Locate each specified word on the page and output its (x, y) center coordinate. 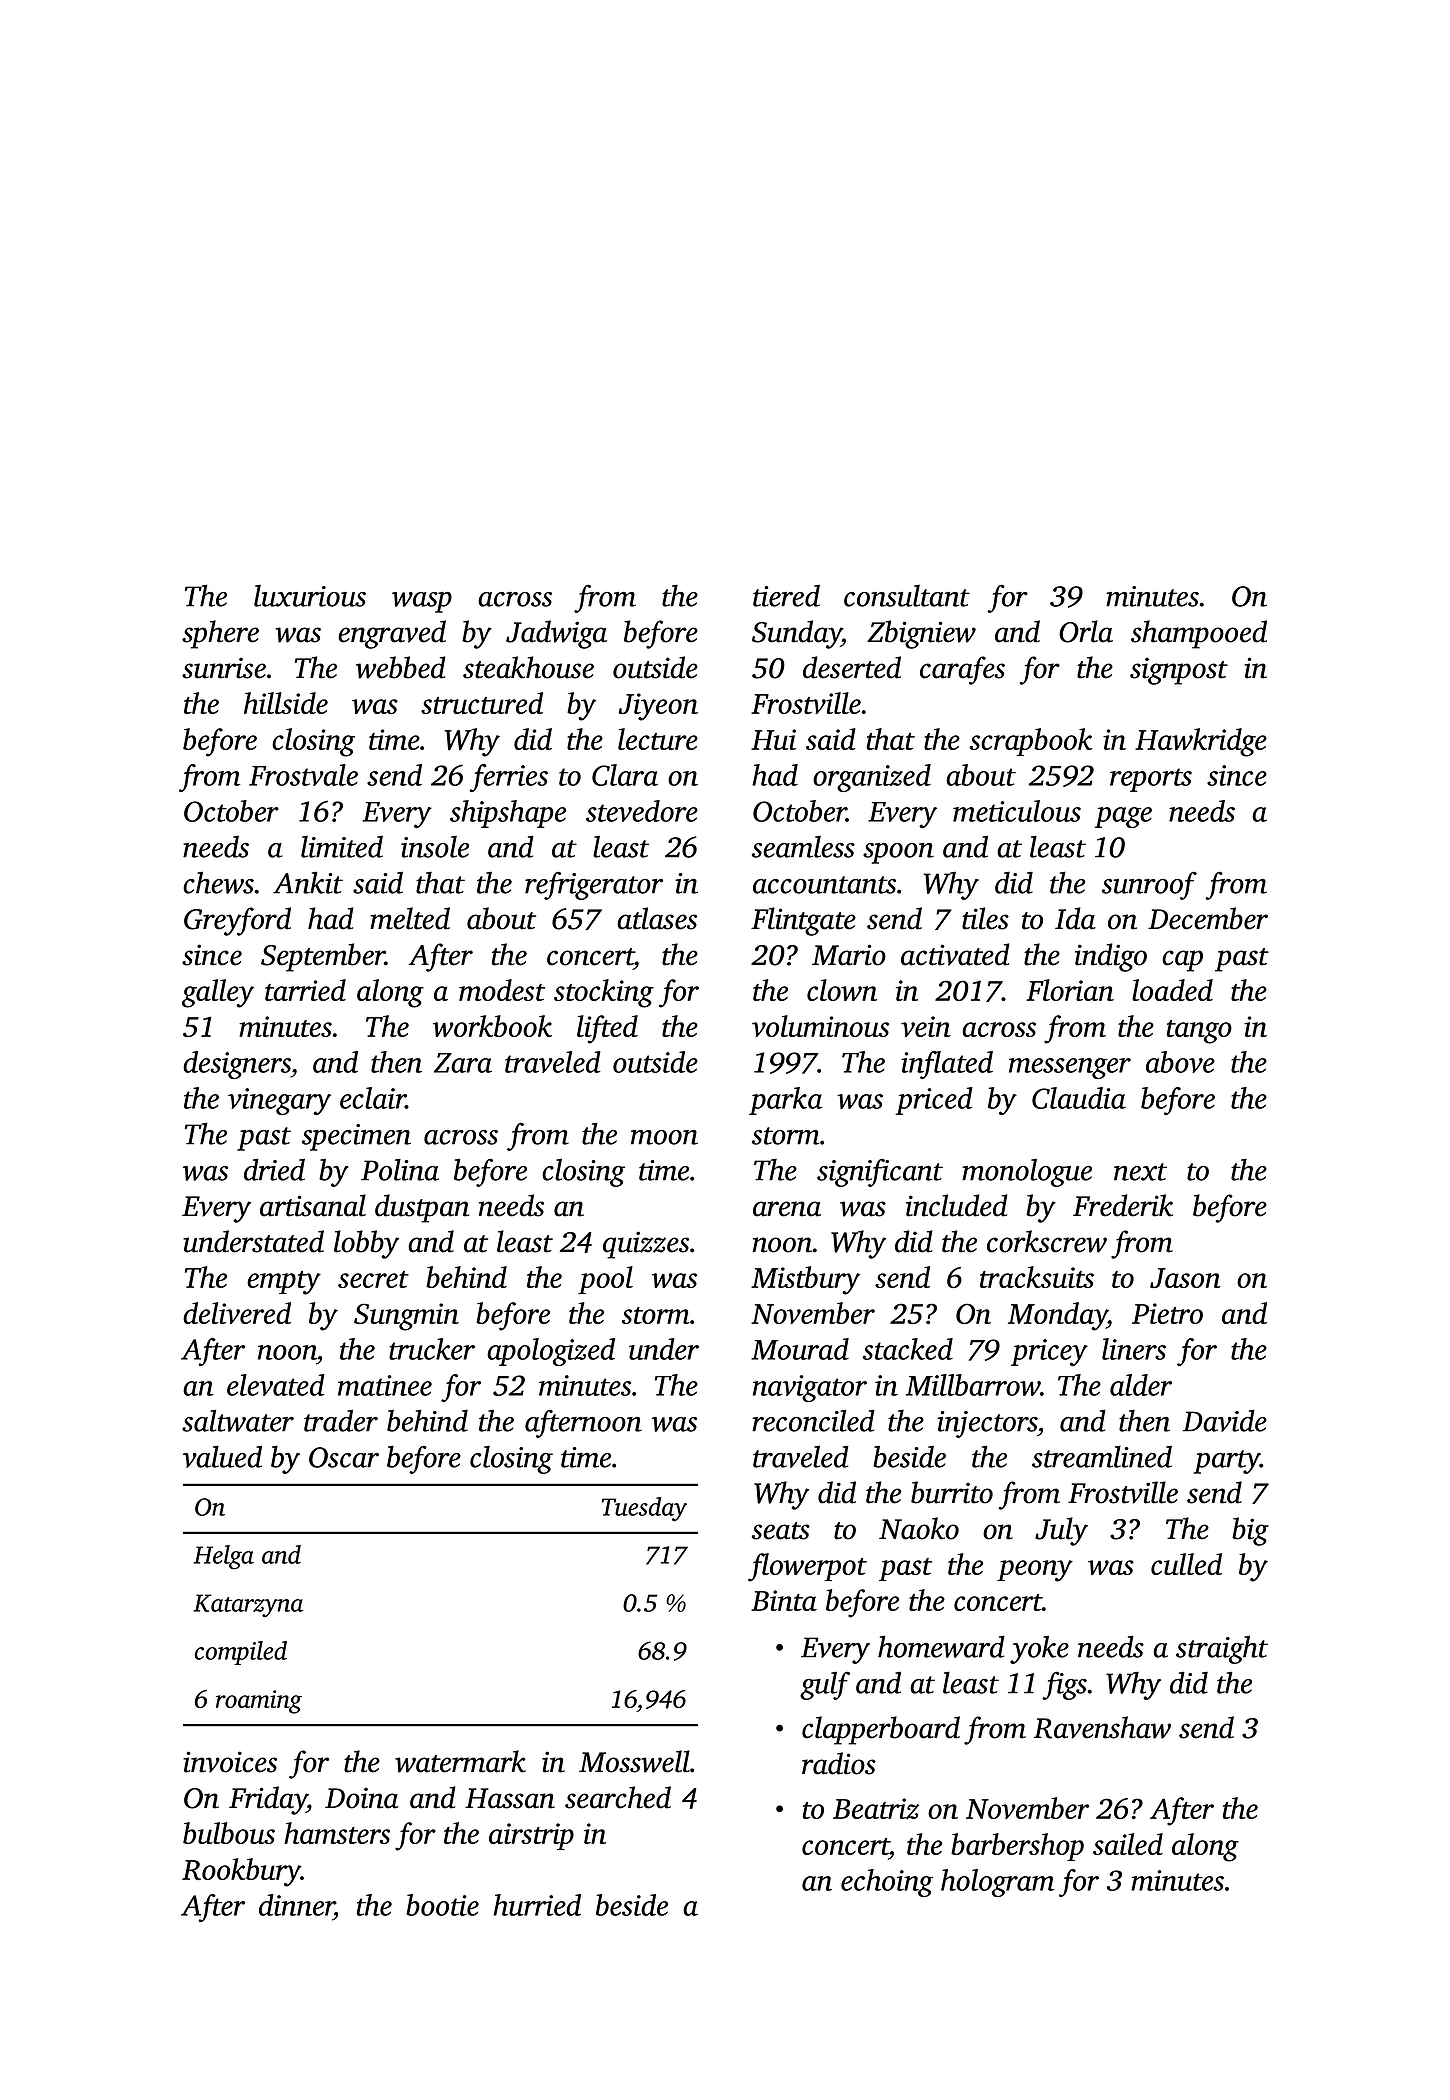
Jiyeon (658, 707)
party (1227, 1462)
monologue (1027, 1173)
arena (787, 1209)
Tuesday (644, 1509)
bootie (442, 1905)
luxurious (310, 596)
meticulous (1017, 811)
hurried (537, 1905)
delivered (237, 1313)
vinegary (279, 1101)
